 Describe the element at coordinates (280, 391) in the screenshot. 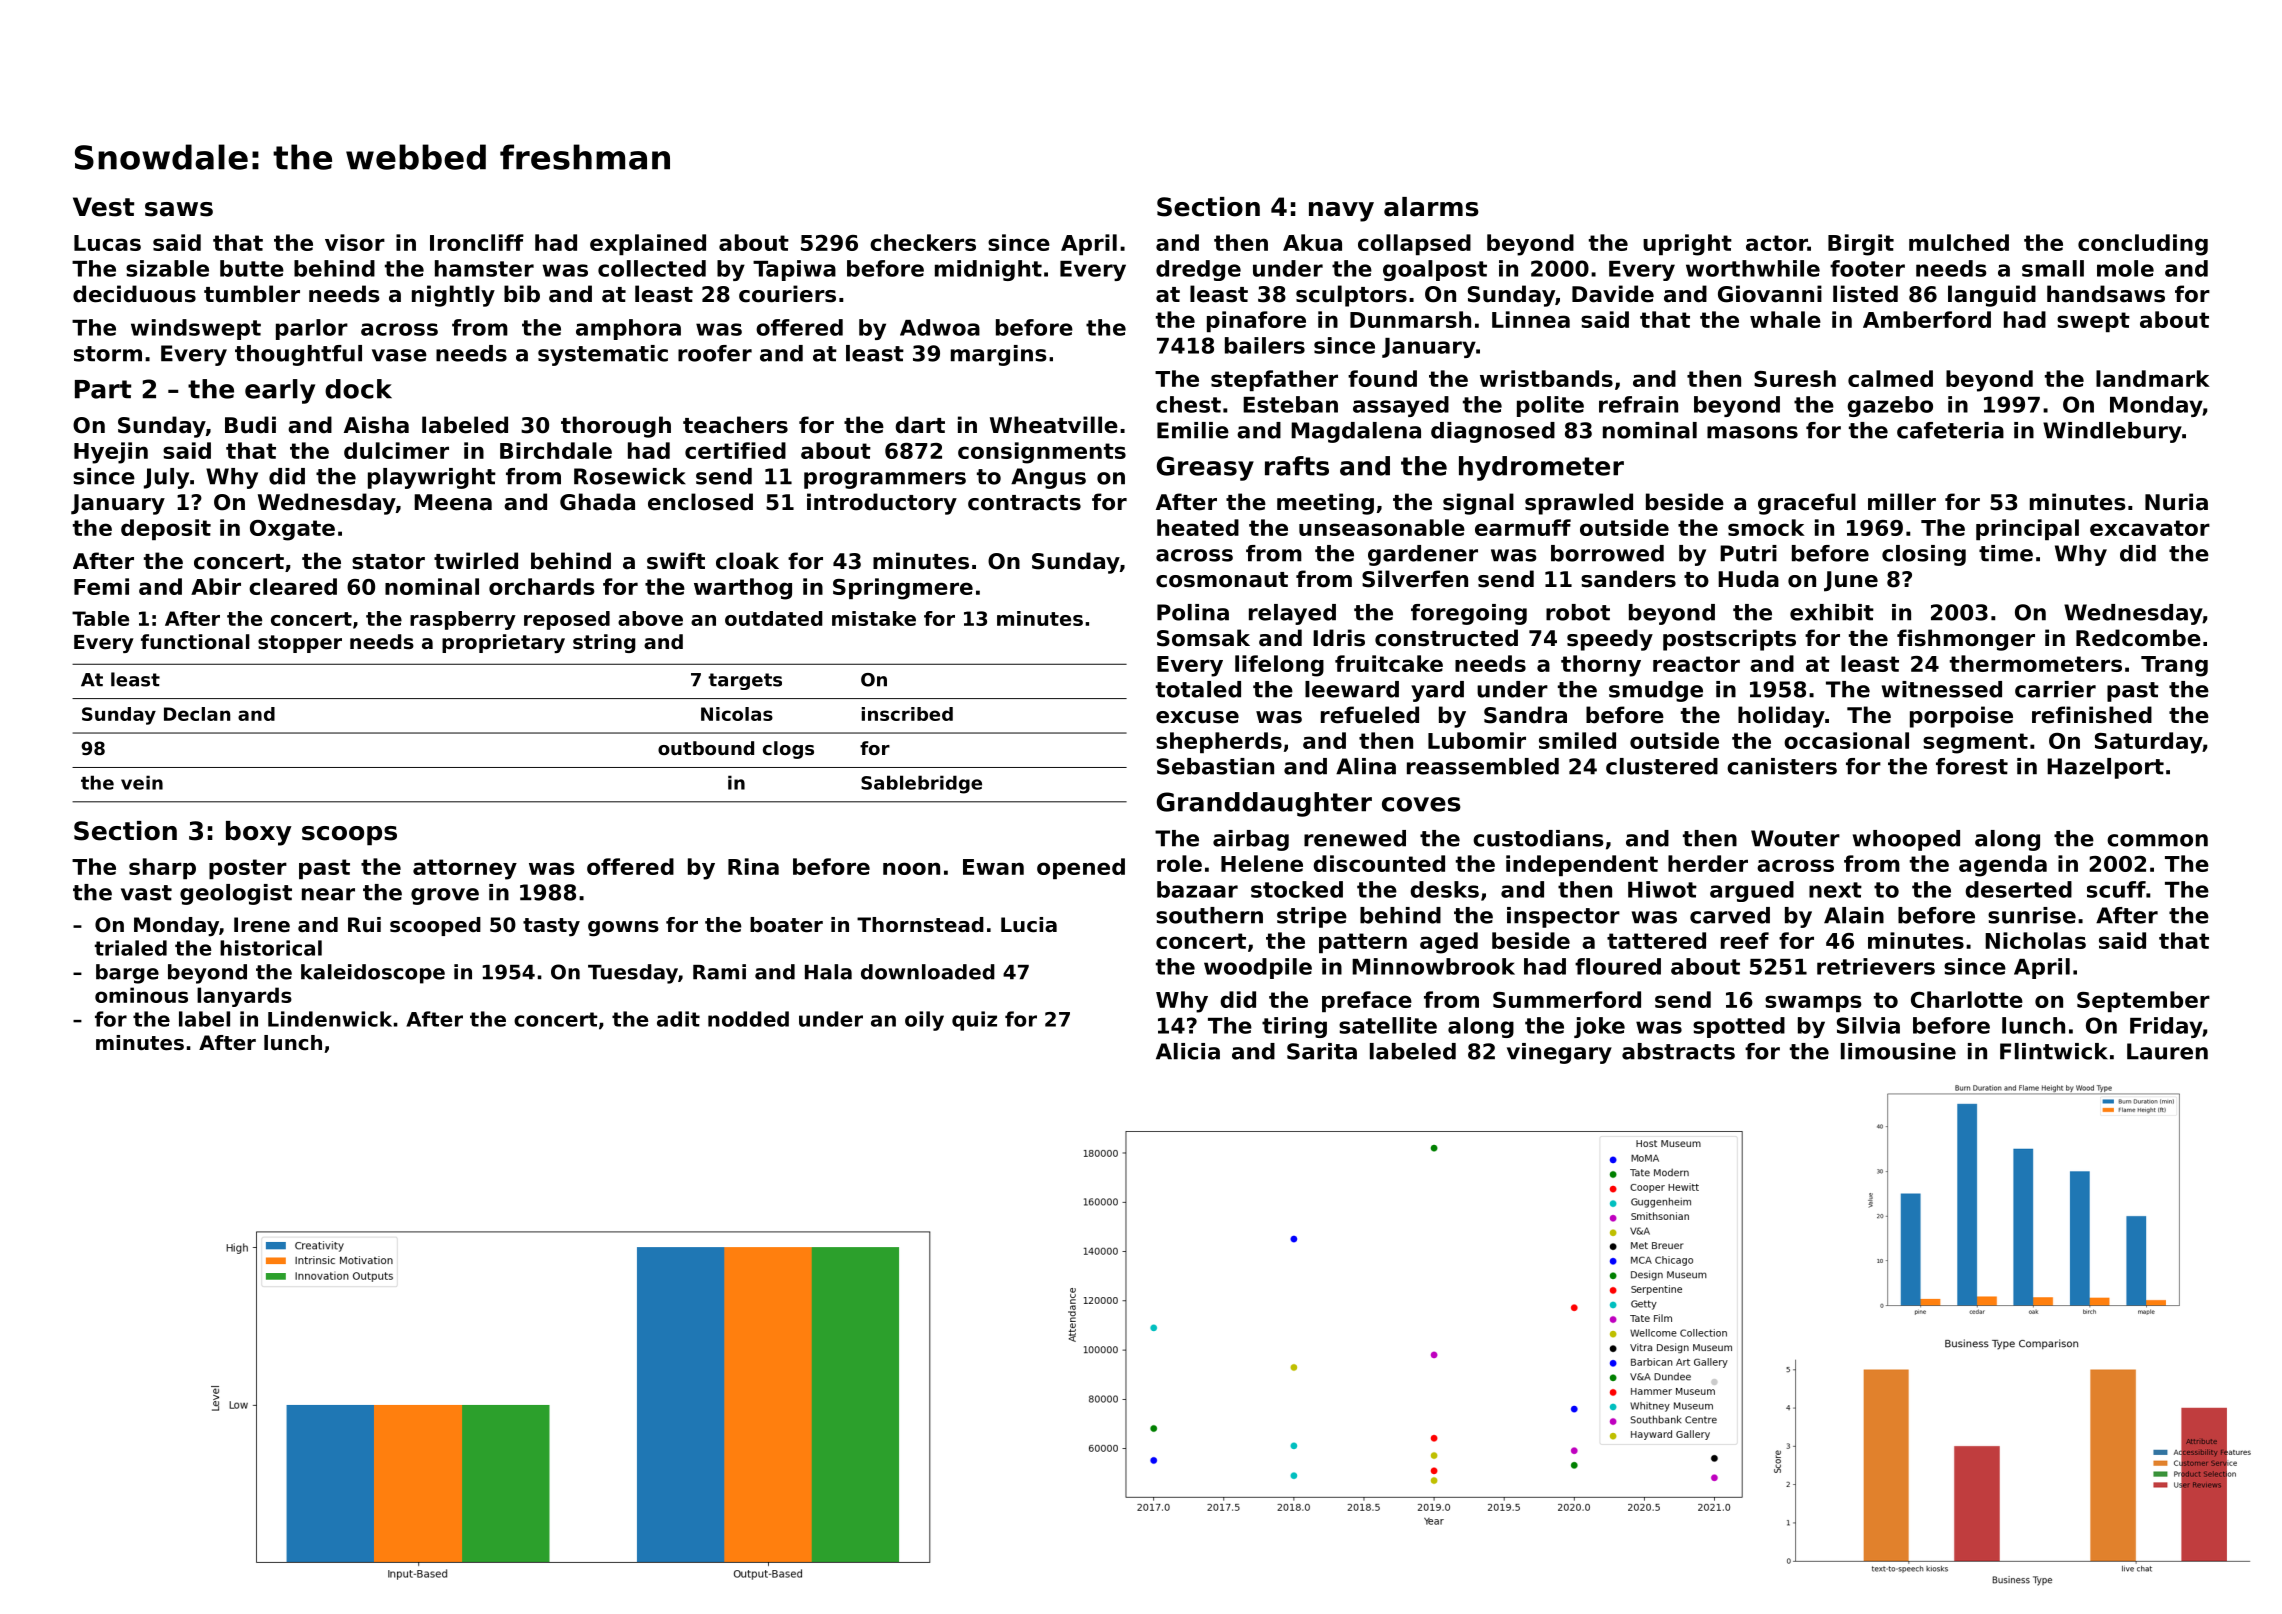

I see `early` at that location.
